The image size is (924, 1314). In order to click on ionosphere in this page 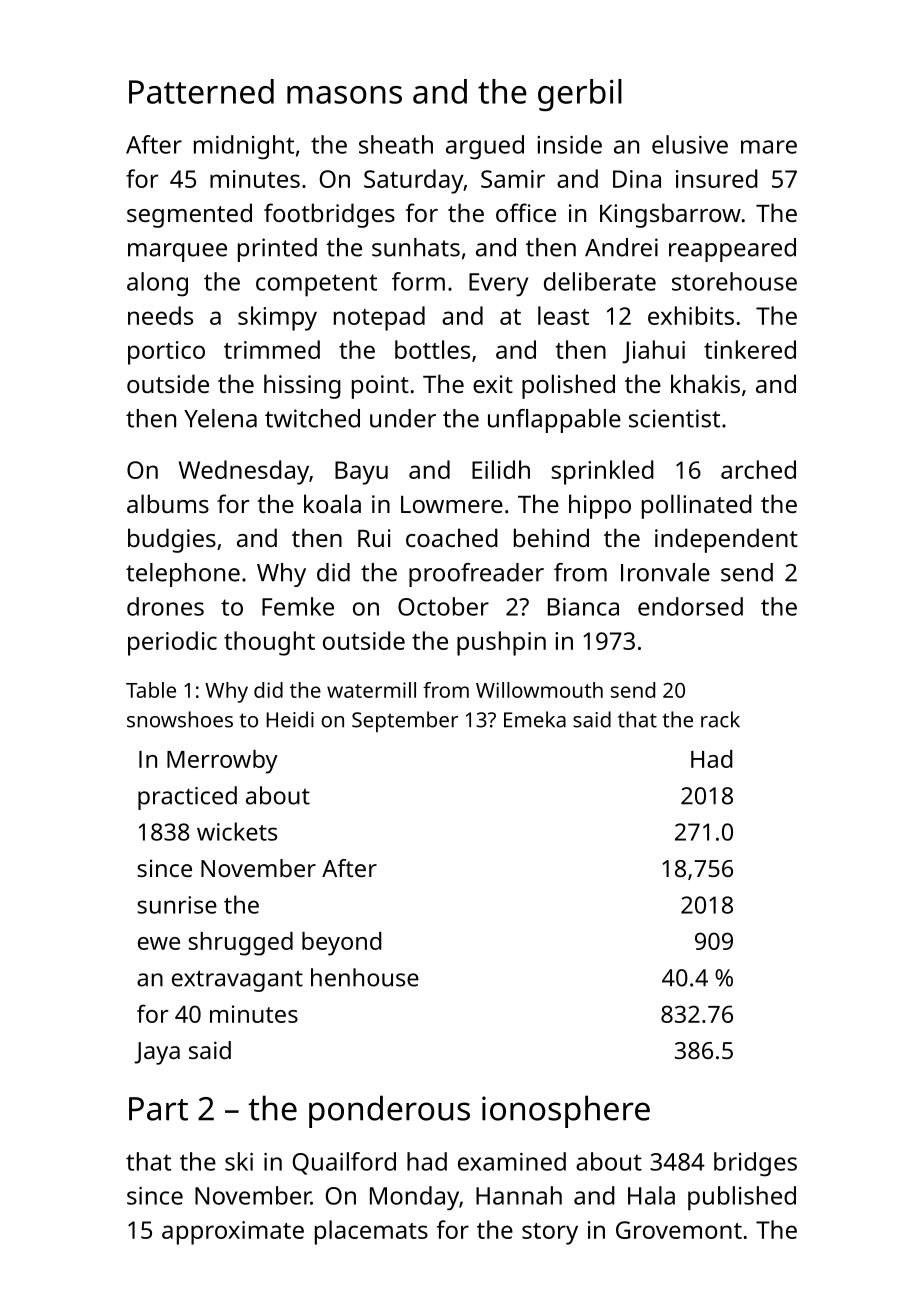, I will do `click(566, 1111)`.
